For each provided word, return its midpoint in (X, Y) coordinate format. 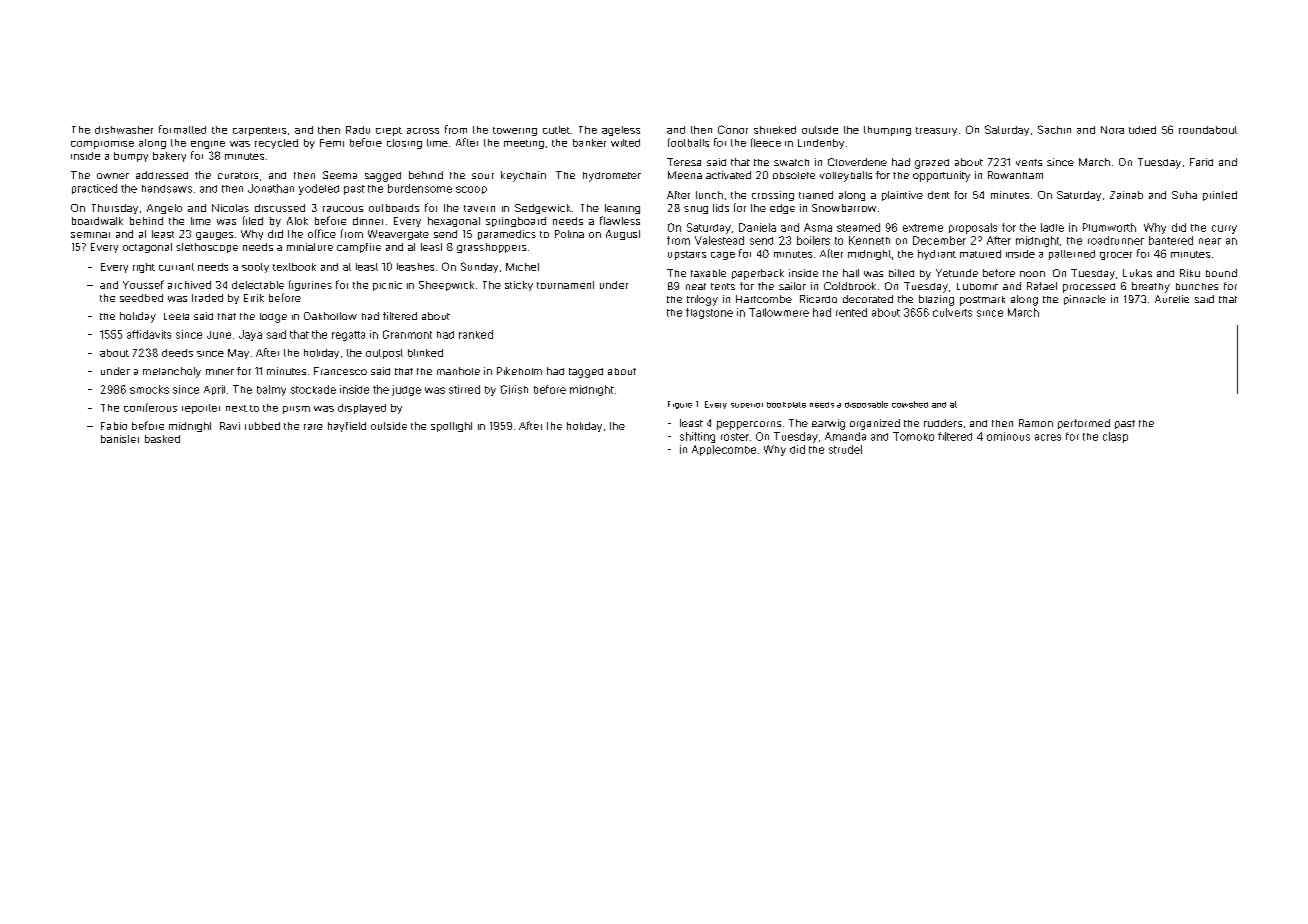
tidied (1142, 130)
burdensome (420, 188)
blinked (425, 353)
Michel (522, 267)
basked (162, 439)
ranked (476, 334)
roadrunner (1116, 240)
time (437, 143)
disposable (866, 404)
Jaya (250, 335)
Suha (1184, 195)
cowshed (910, 404)
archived (189, 285)
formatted (182, 129)
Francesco (340, 371)
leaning (622, 209)
